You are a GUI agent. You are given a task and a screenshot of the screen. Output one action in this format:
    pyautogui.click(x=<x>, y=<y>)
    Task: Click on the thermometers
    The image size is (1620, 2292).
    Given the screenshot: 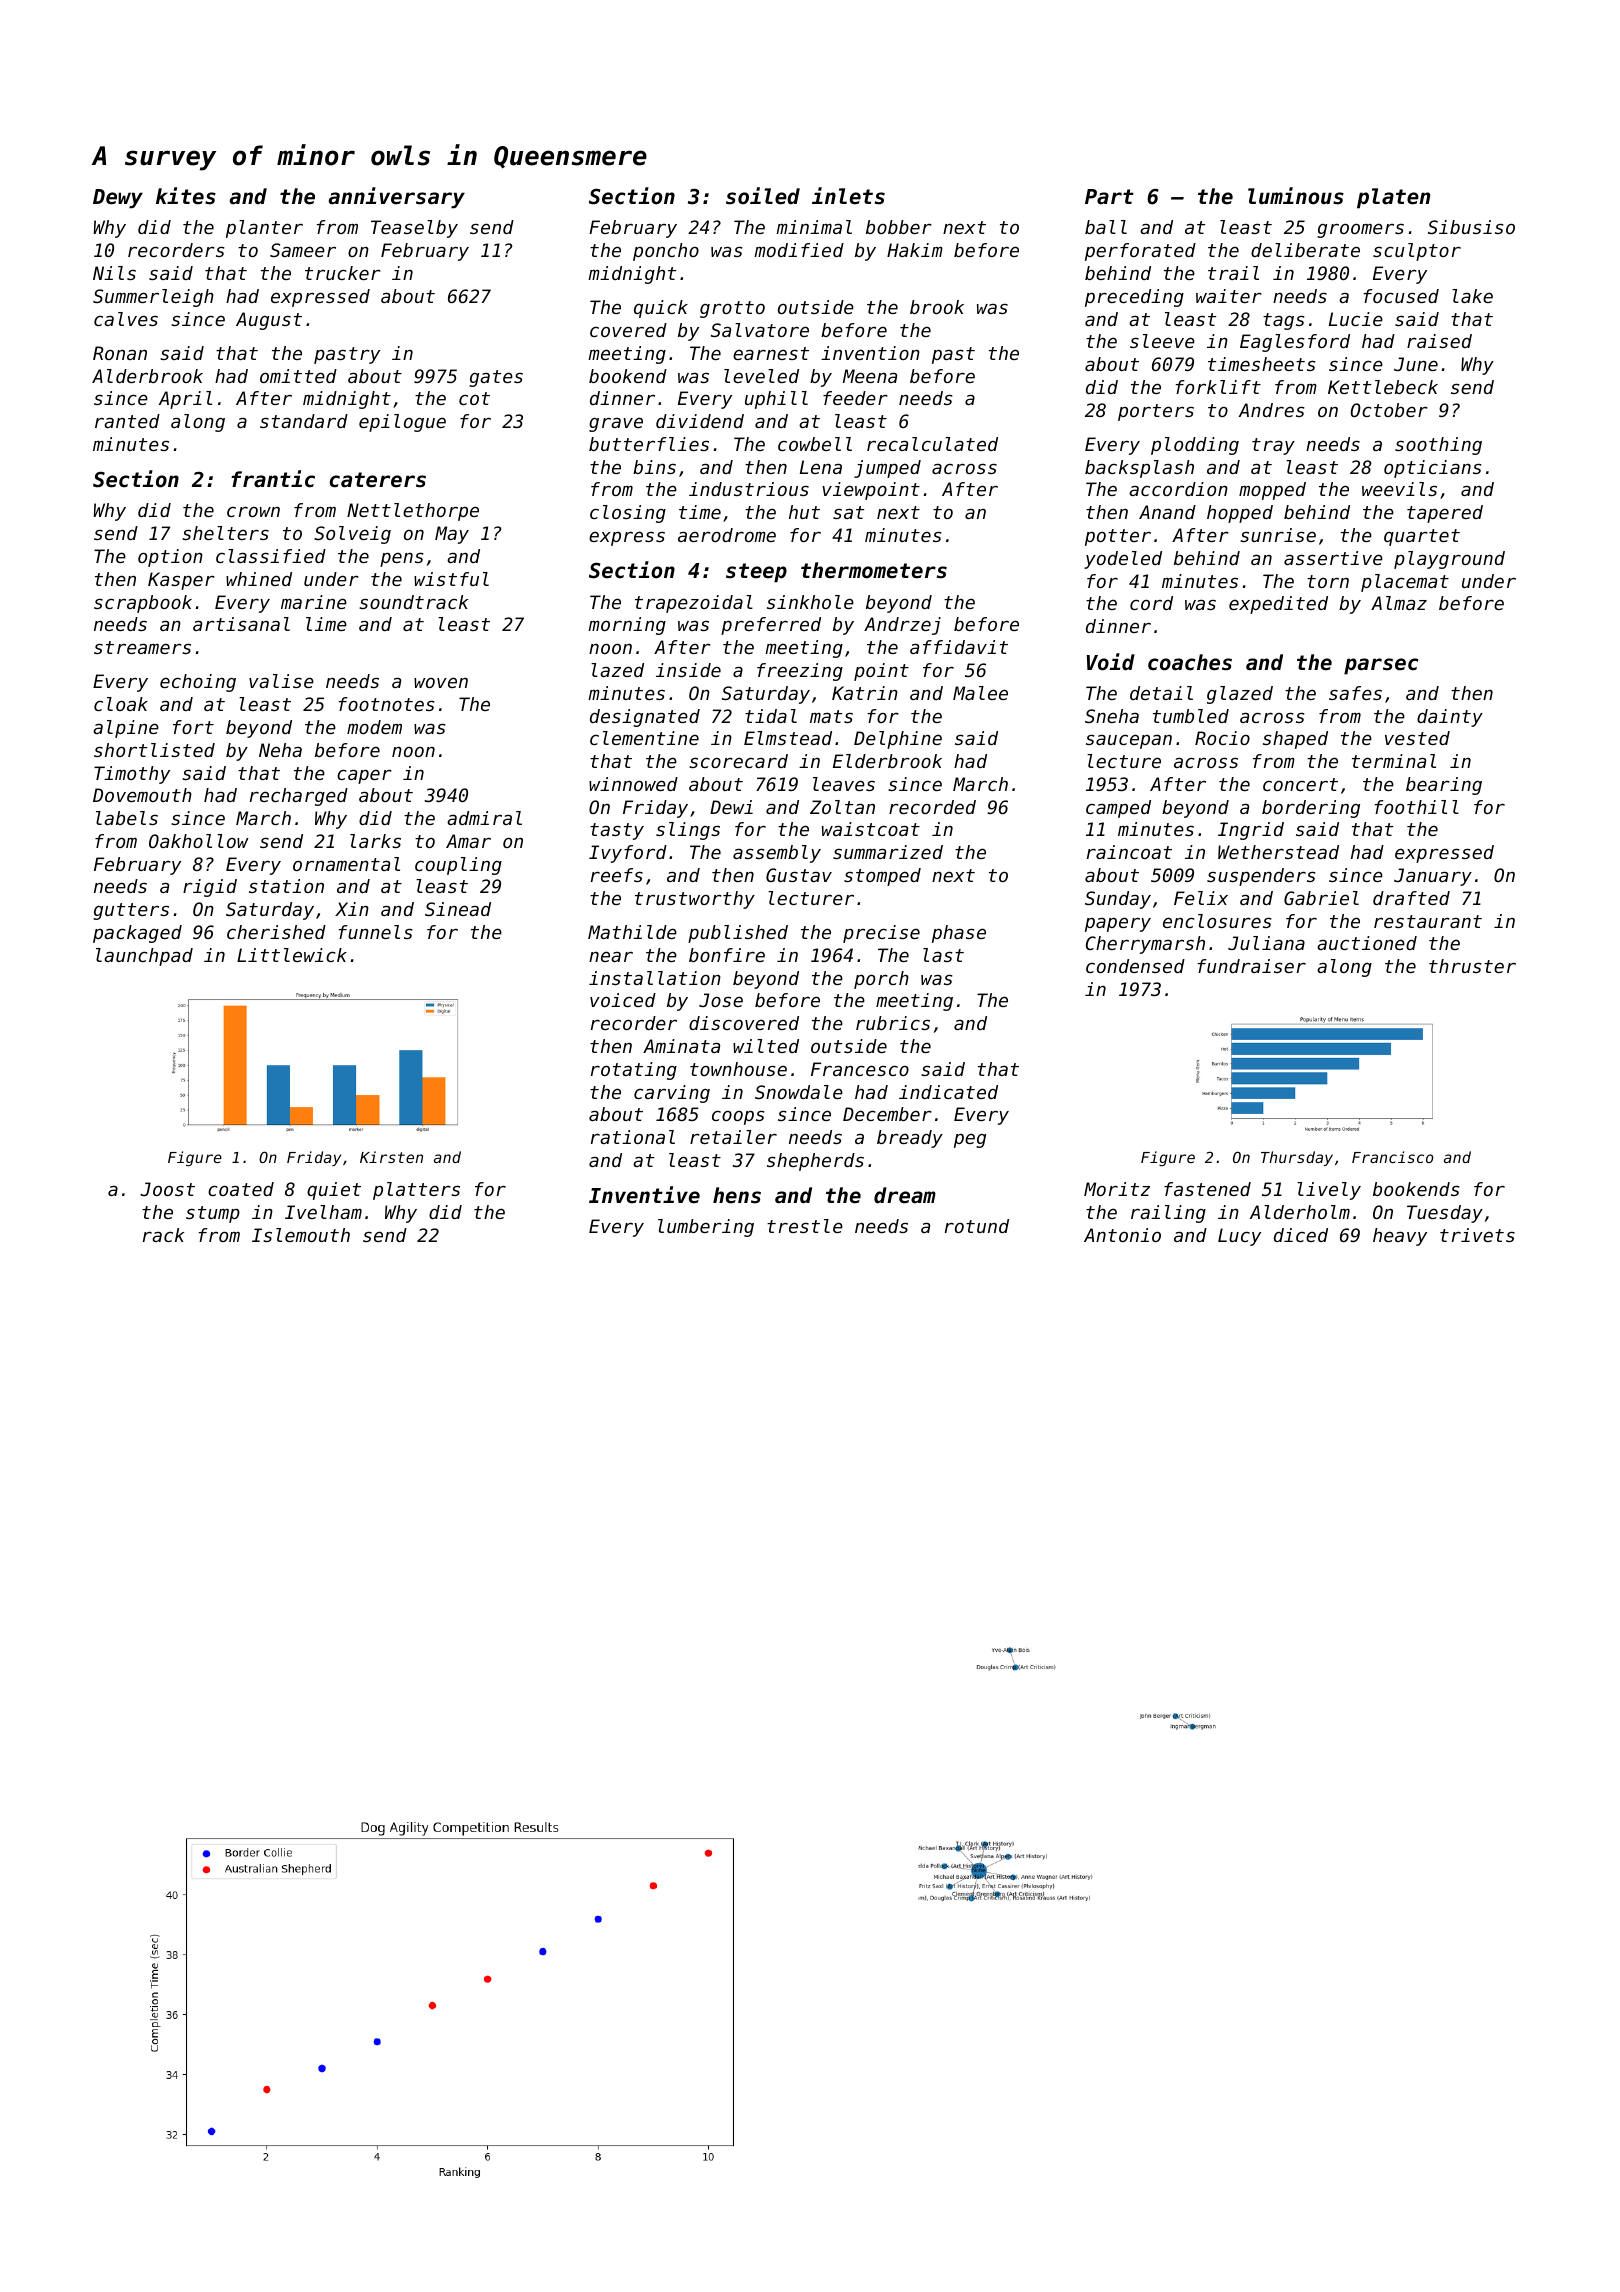 What is the action you would take?
    pyautogui.click(x=874, y=570)
